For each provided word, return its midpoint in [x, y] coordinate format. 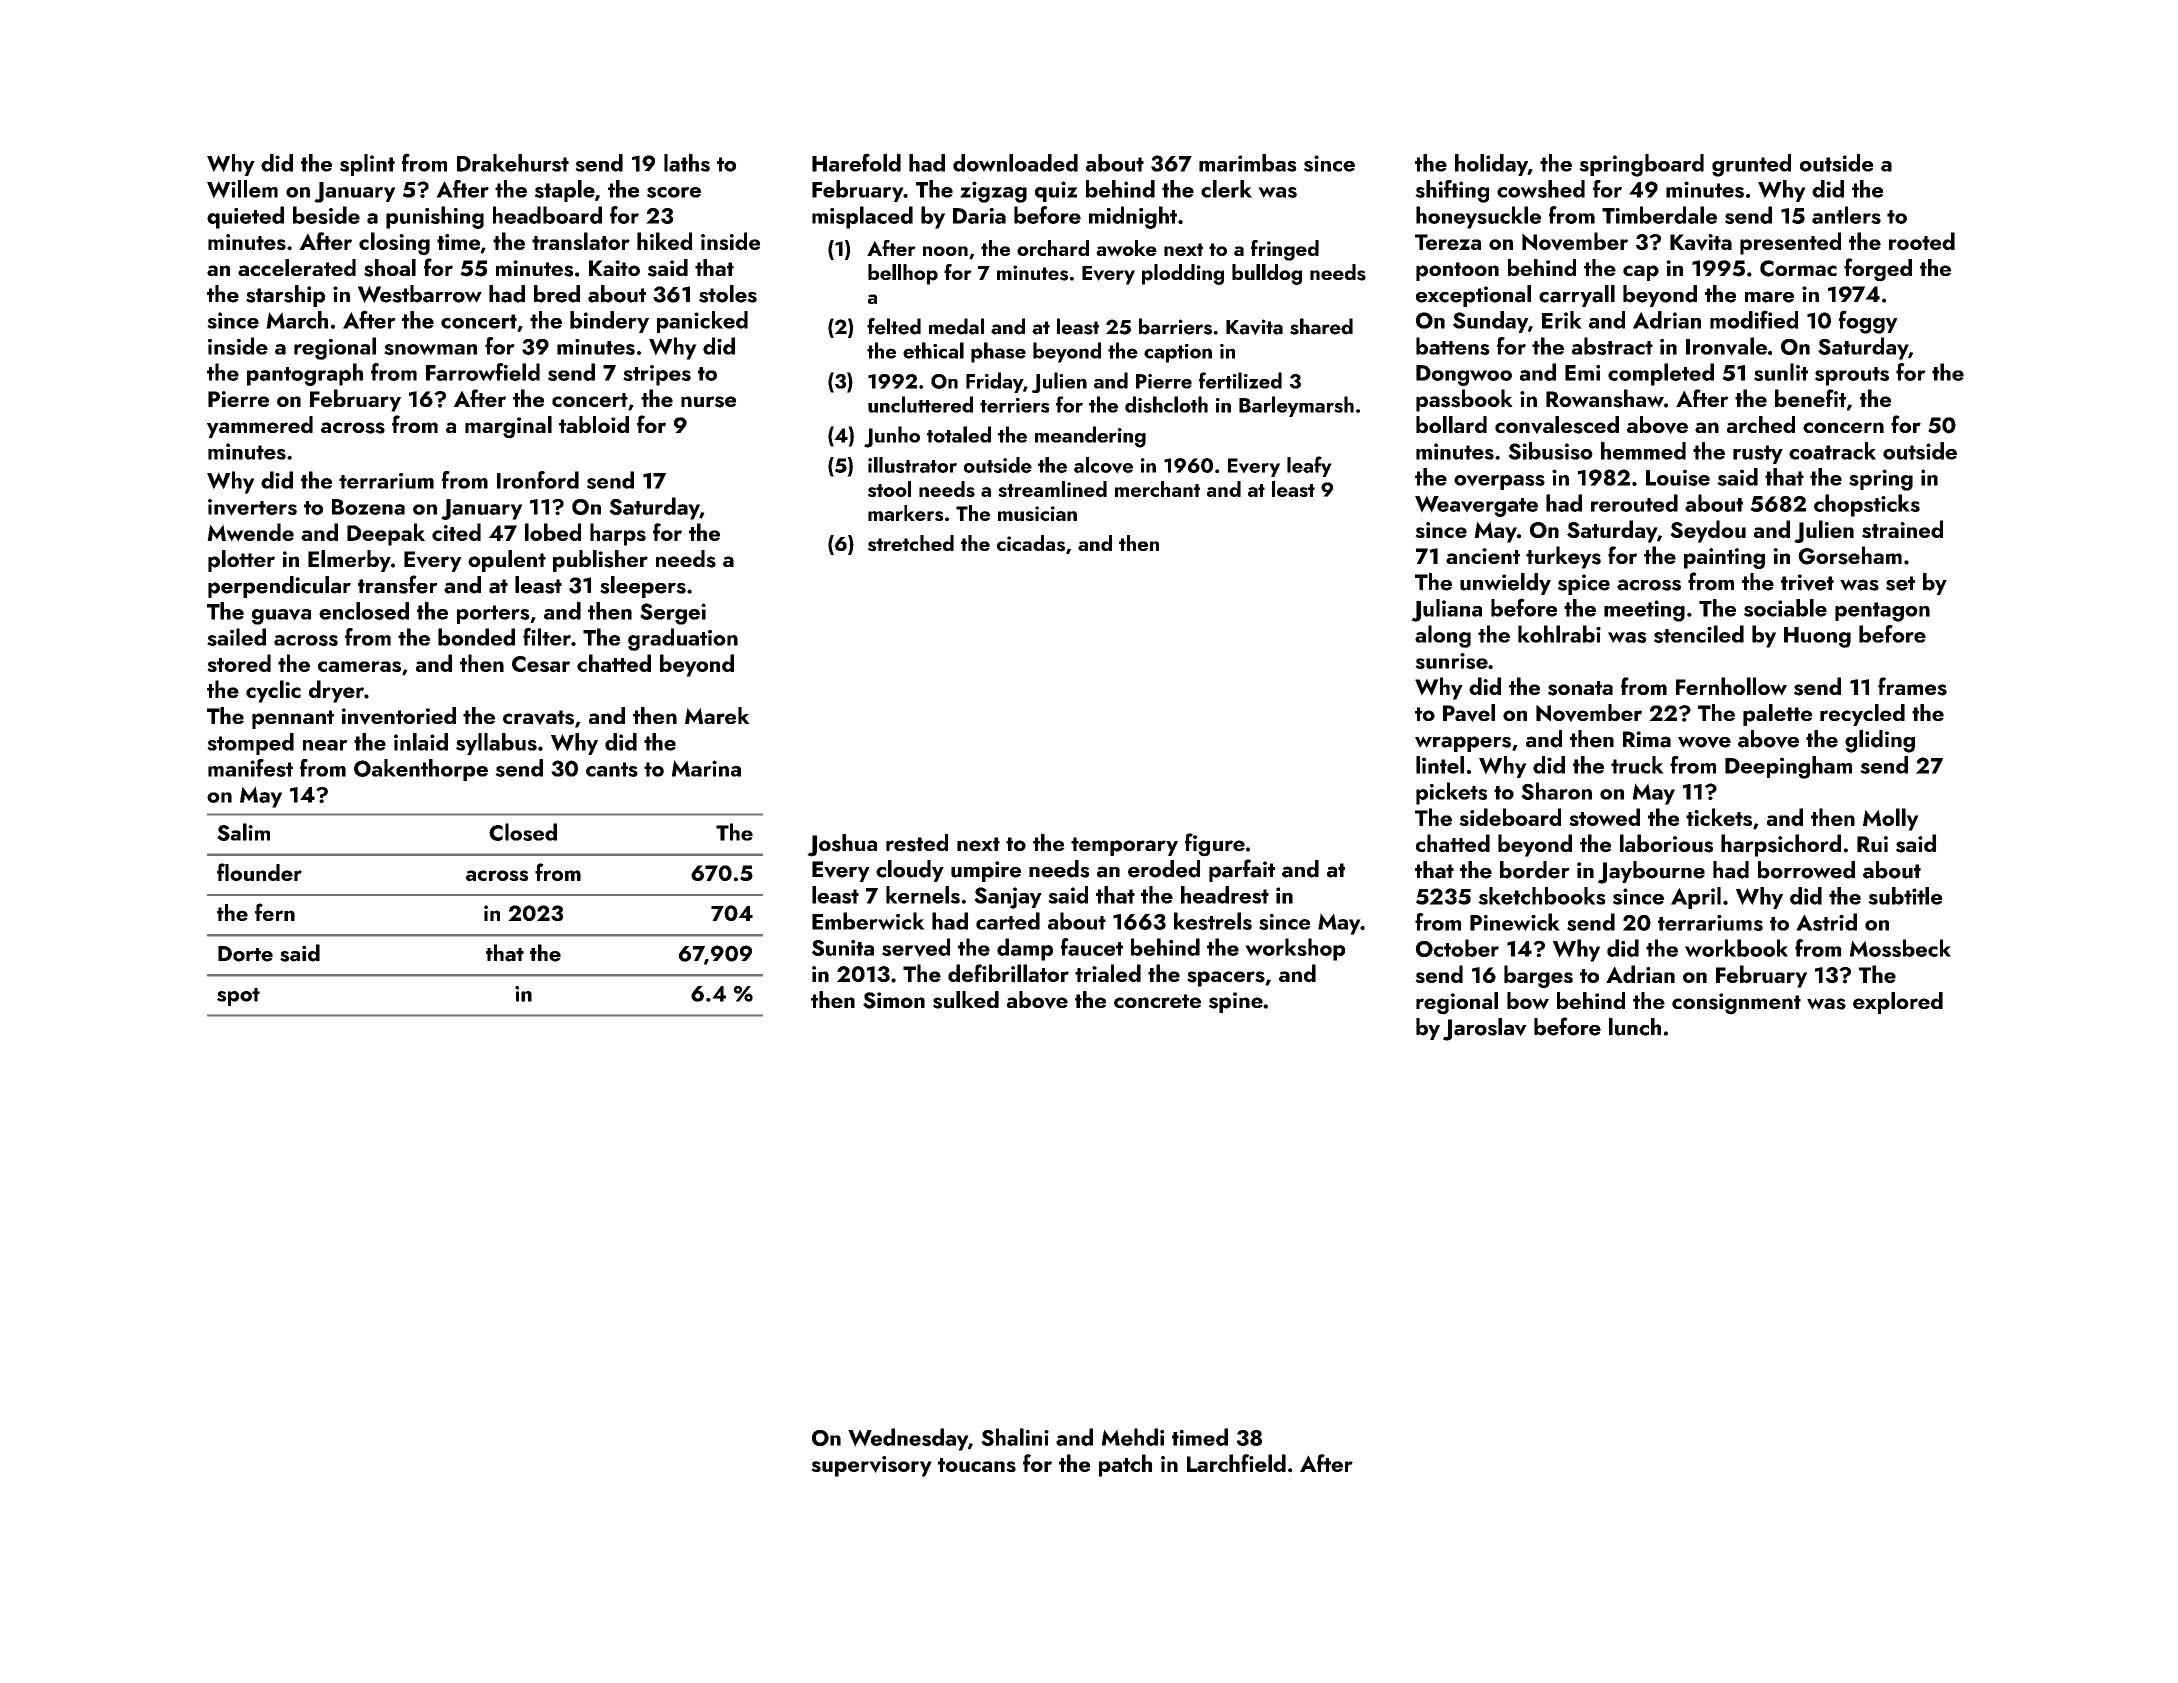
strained [1902, 529]
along [1443, 636]
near [325, 745]
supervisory [871, 1466]
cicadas [1031, 543]
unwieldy [1505, 584]
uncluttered [920, 404]
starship [285, 296]
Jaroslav [1485, 1029]
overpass [1499, 482]
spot [238, 997]
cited [456, 532]
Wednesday [908, 1439]
